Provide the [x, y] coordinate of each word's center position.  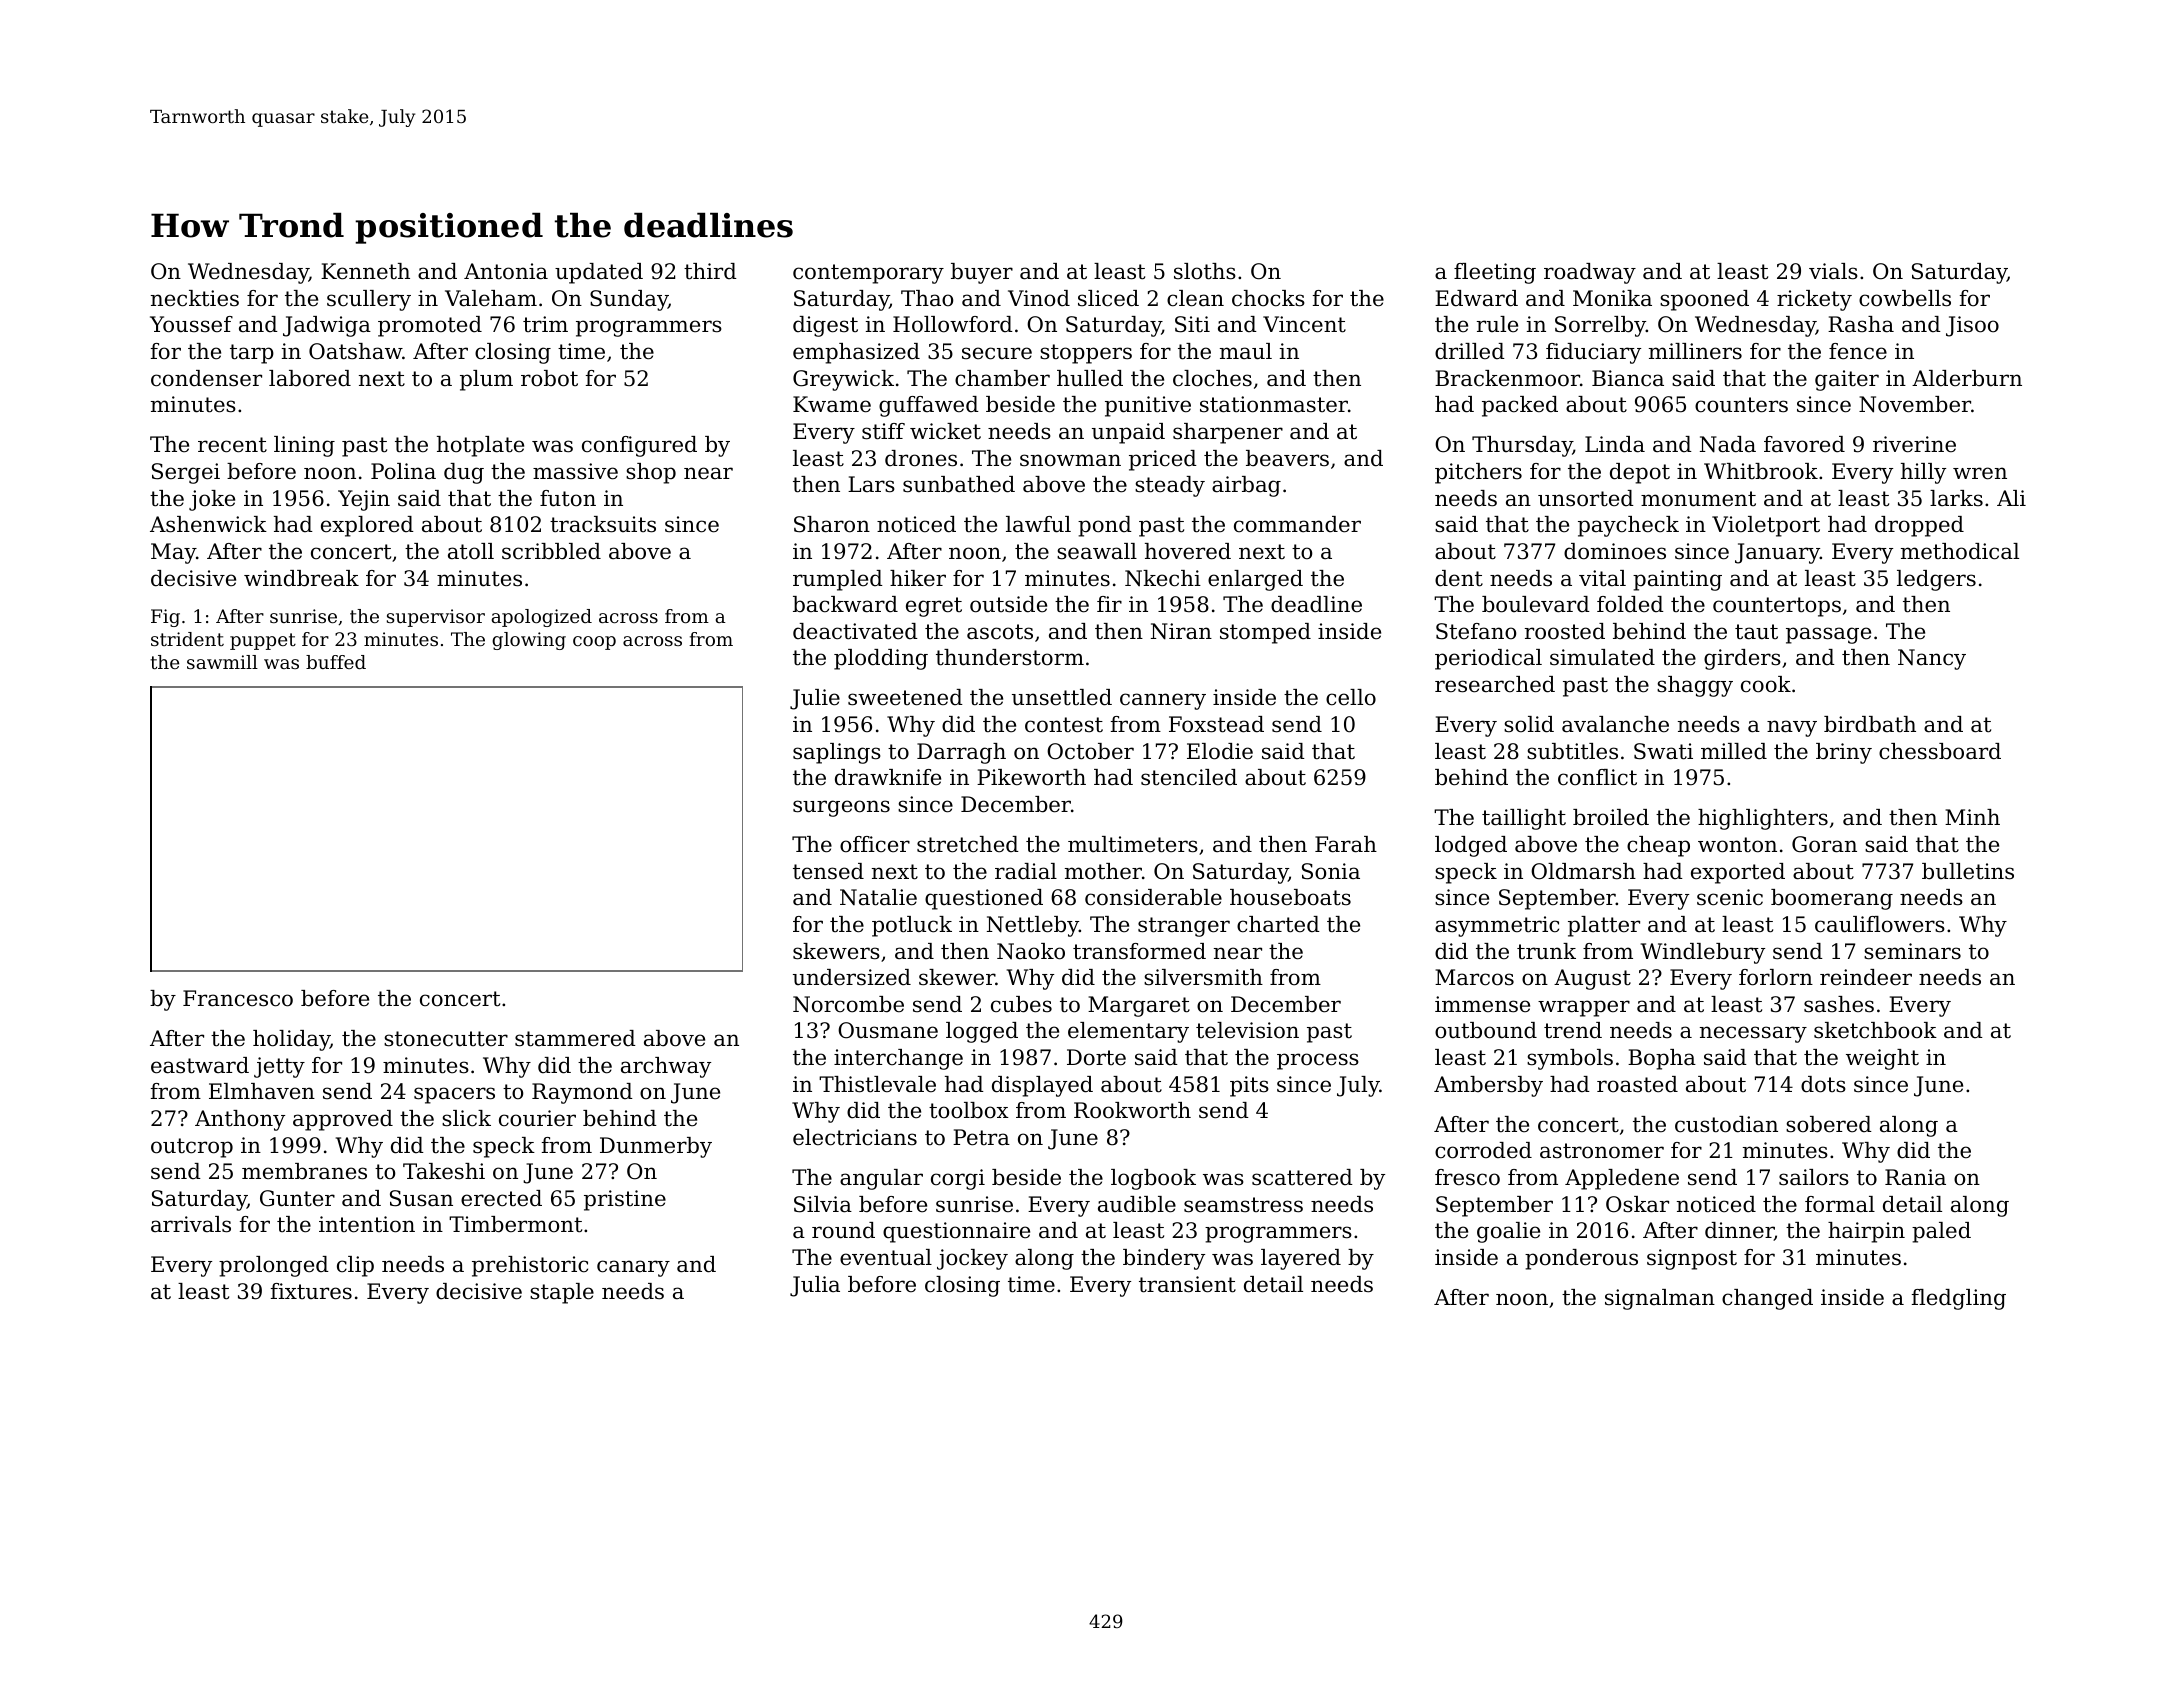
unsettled [1062, 697]
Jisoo [1972, 326]
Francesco [238, 998]
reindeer [1866, 977]
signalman [1660, 1299]
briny [1844, 753]
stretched [968, 844]
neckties [195, 298]
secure [997, 353]
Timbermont [515, 1224]
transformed [1139, 951]
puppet [263, 641]
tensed [828, 871]
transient [1187, 1284]
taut [1756, 632]
